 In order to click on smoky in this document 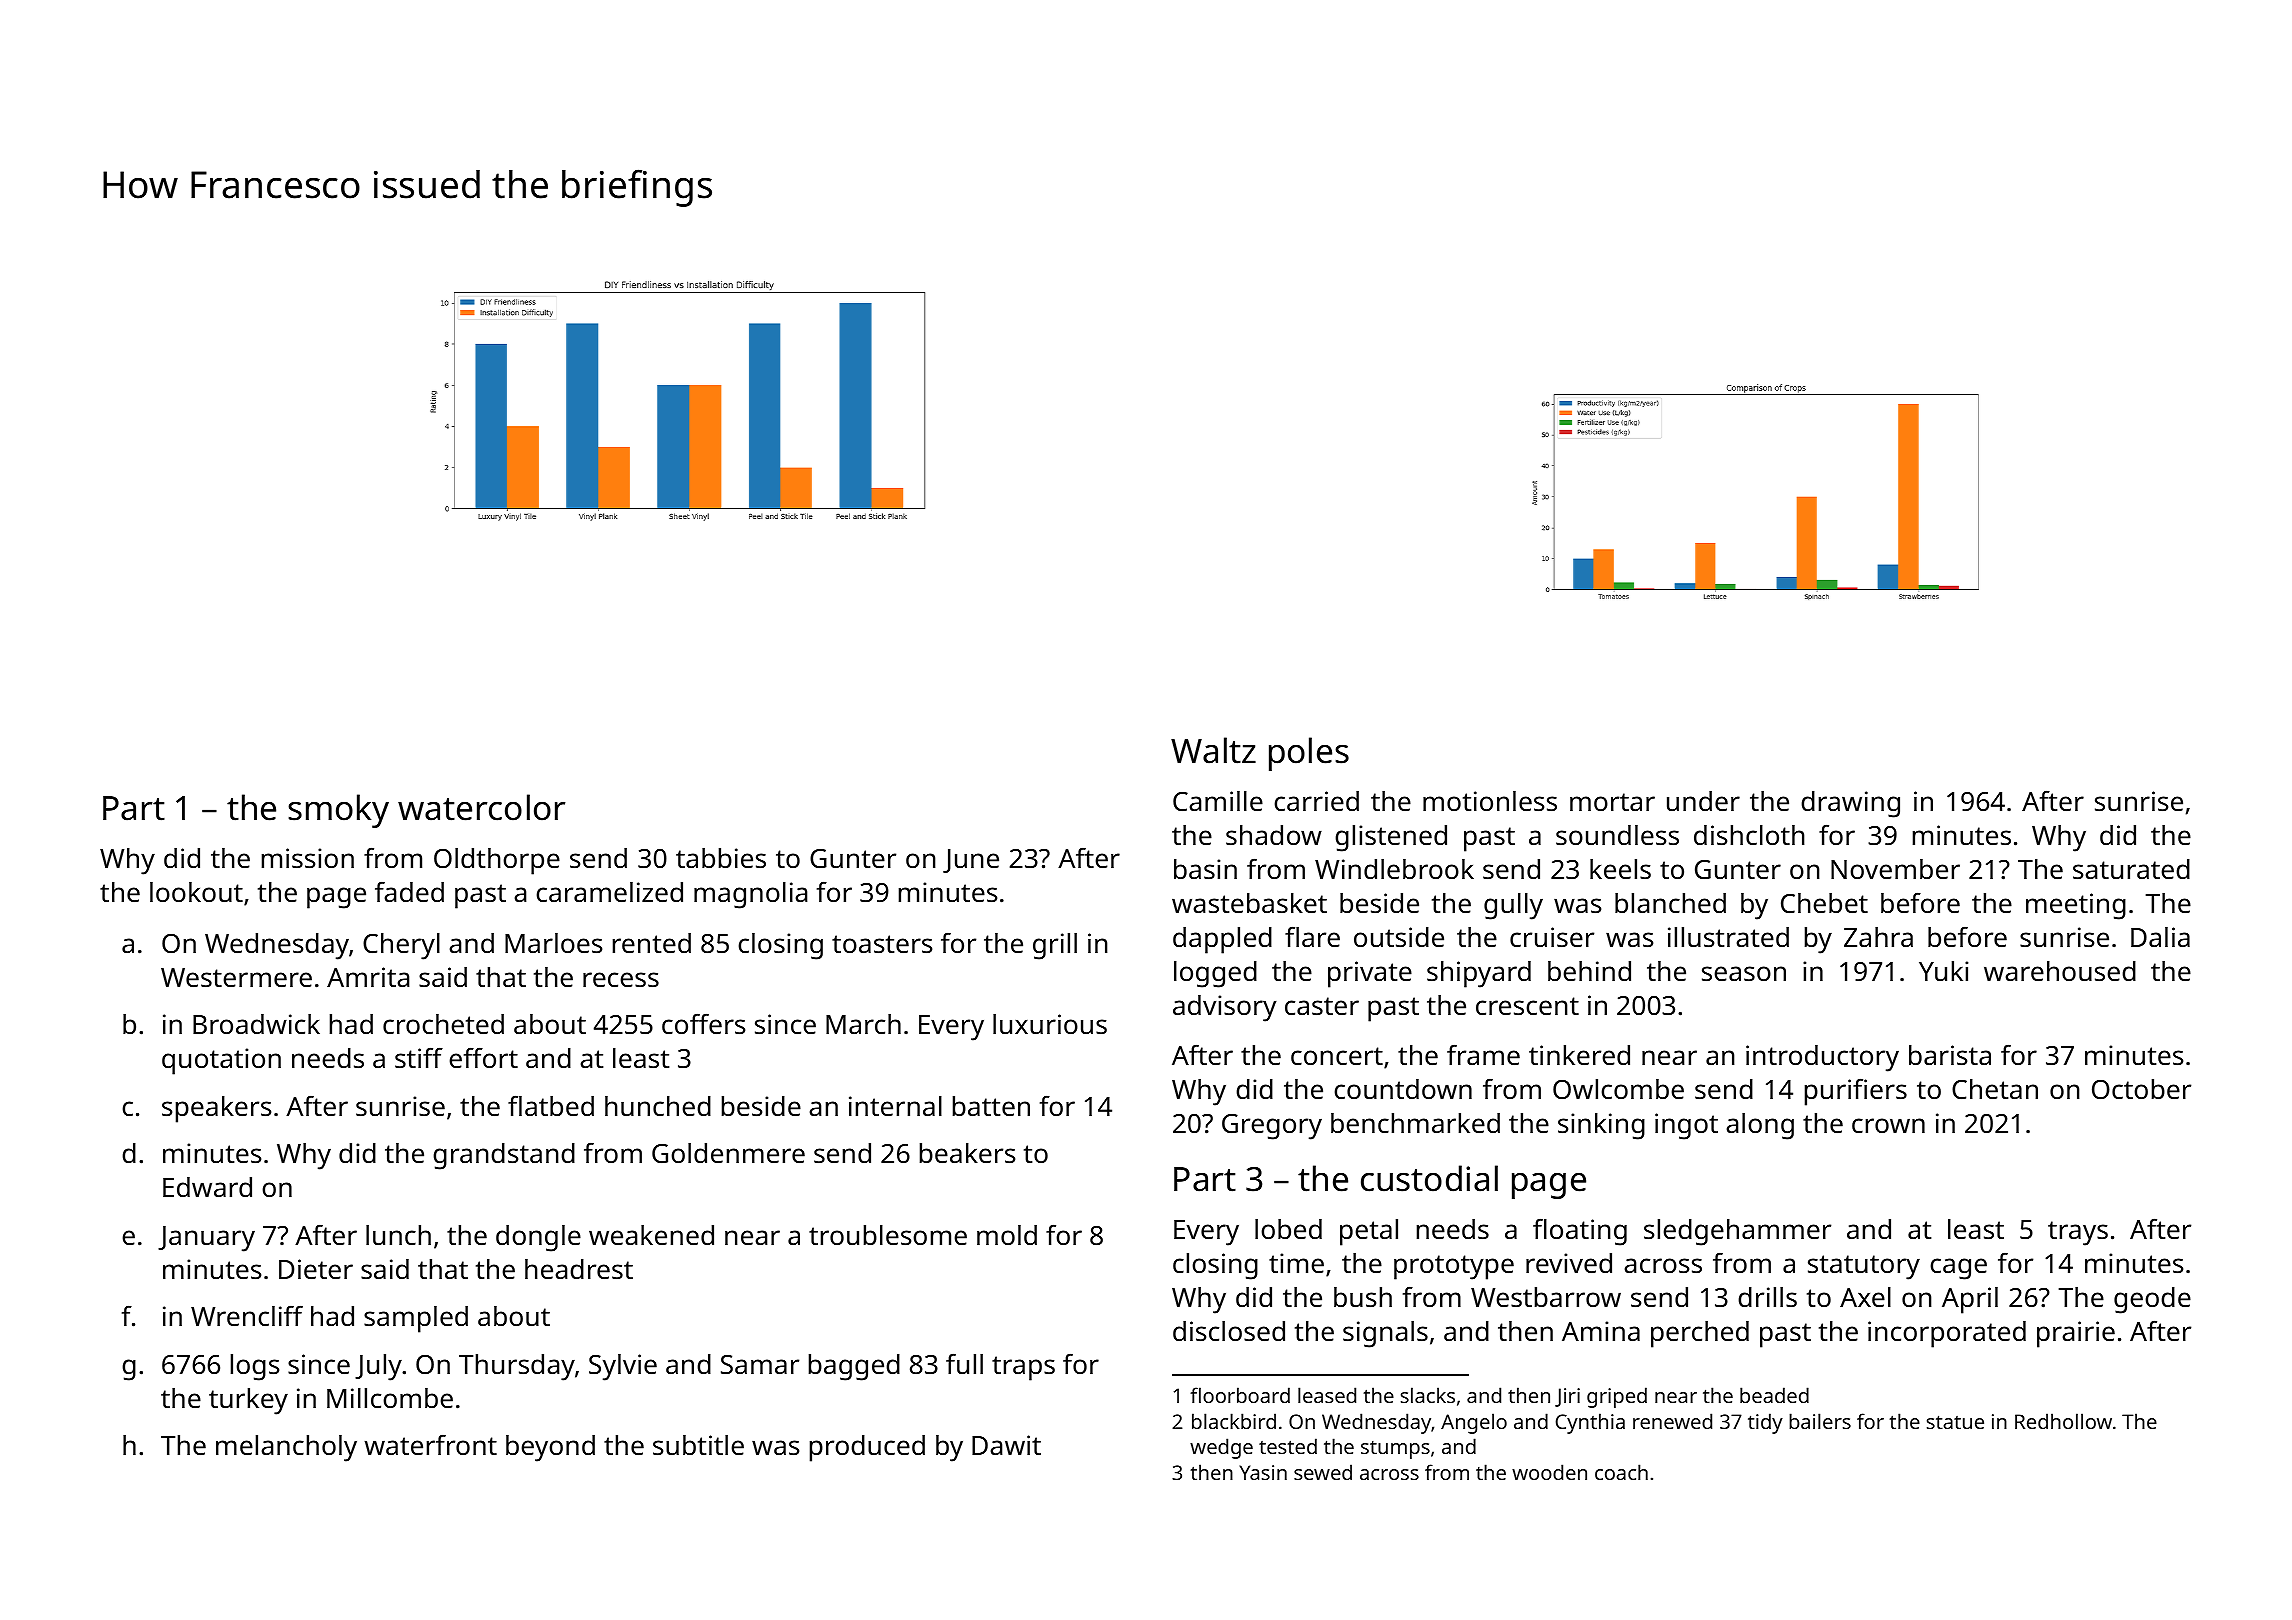, I will do `click(338, 811)`.
